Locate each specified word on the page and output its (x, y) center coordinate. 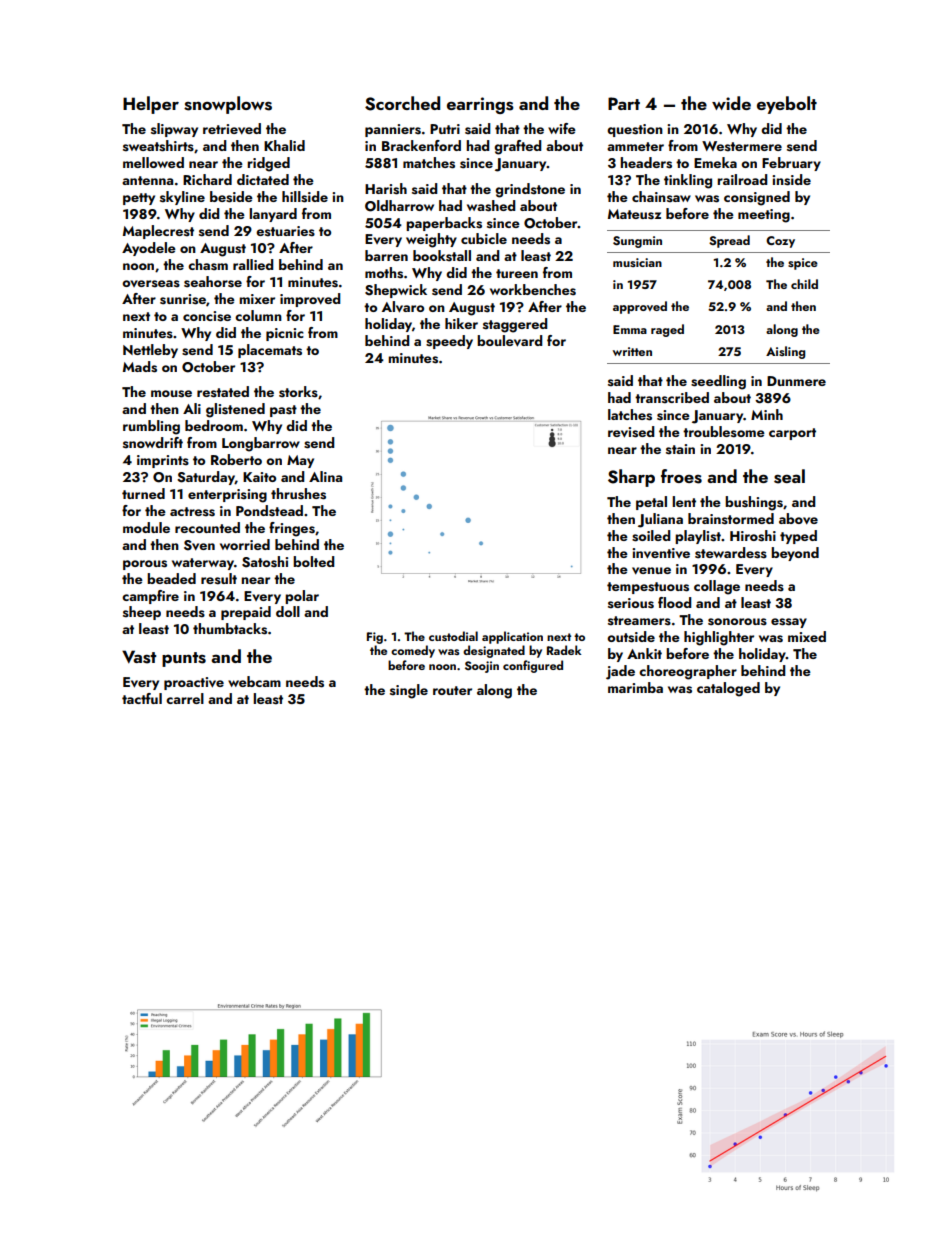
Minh (767, 414)
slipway (174, 130)
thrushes (298, 494)
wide (731, 103)
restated (223, 392)
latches (630, 415)
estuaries (285, 231)
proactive (194, 683)
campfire (150, 597)
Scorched (402, 103)
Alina (325, 476)
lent (684, 501)
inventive (661, 553)
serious (631, 603)
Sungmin (637, 242)
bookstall (442, 256)
